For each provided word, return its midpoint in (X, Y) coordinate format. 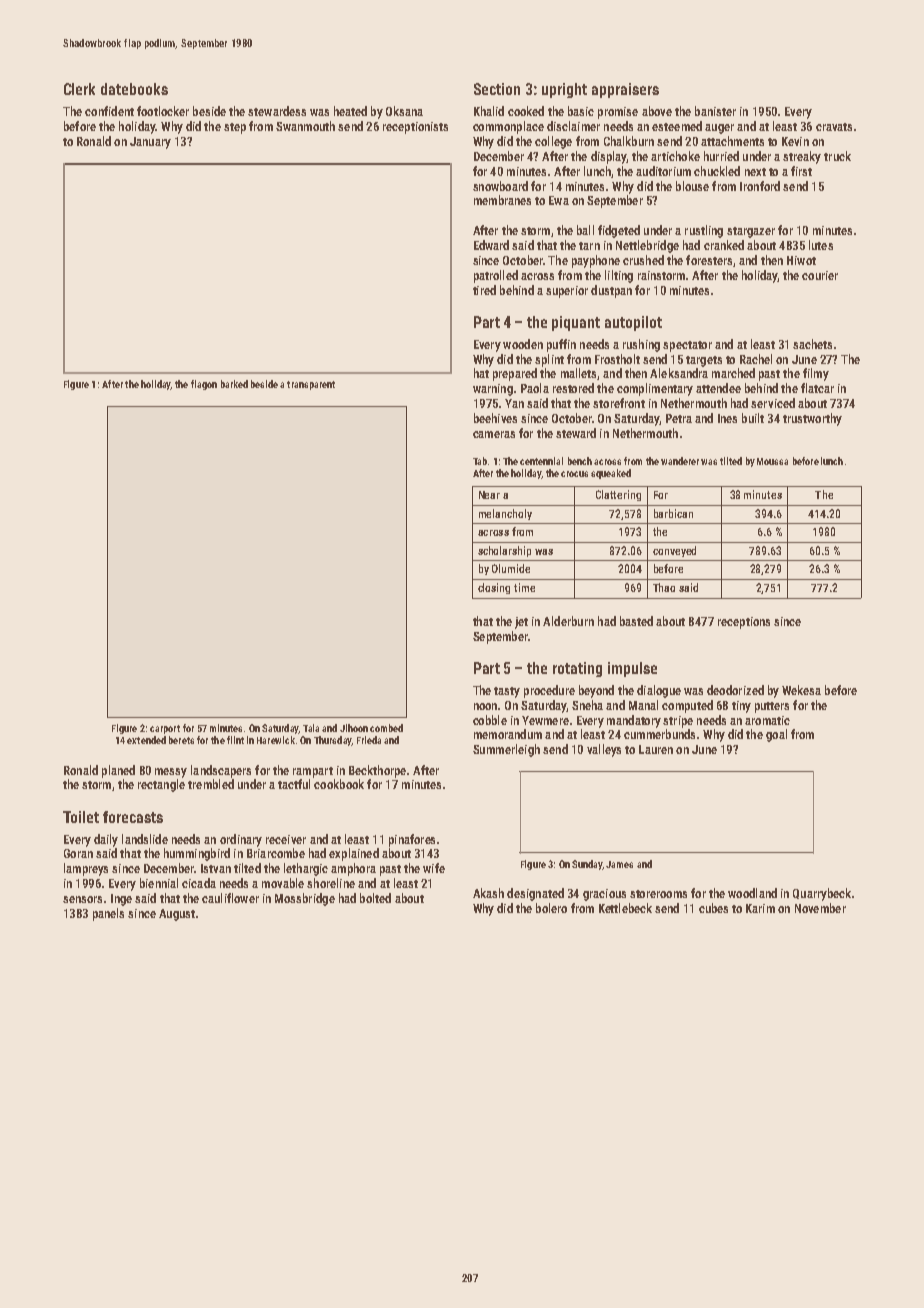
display (609, 157)
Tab (480, 461)
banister (715, 111)
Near (489, 495)
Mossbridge (305, 899)
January (150, 143)
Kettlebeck (625, 908)
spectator (687, 346)
